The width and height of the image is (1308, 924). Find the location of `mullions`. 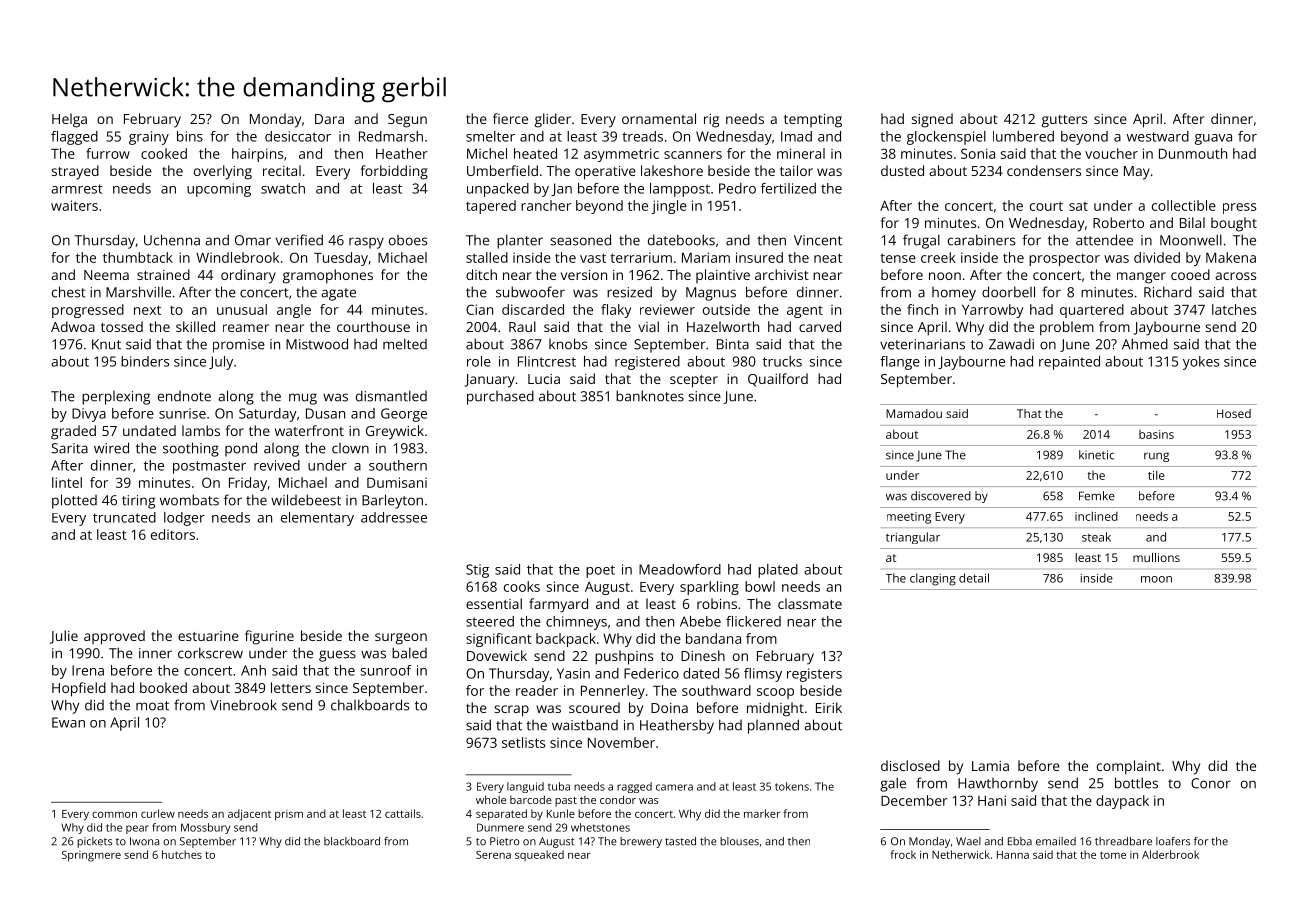

mullions is located at coordinates (1156, 557).
